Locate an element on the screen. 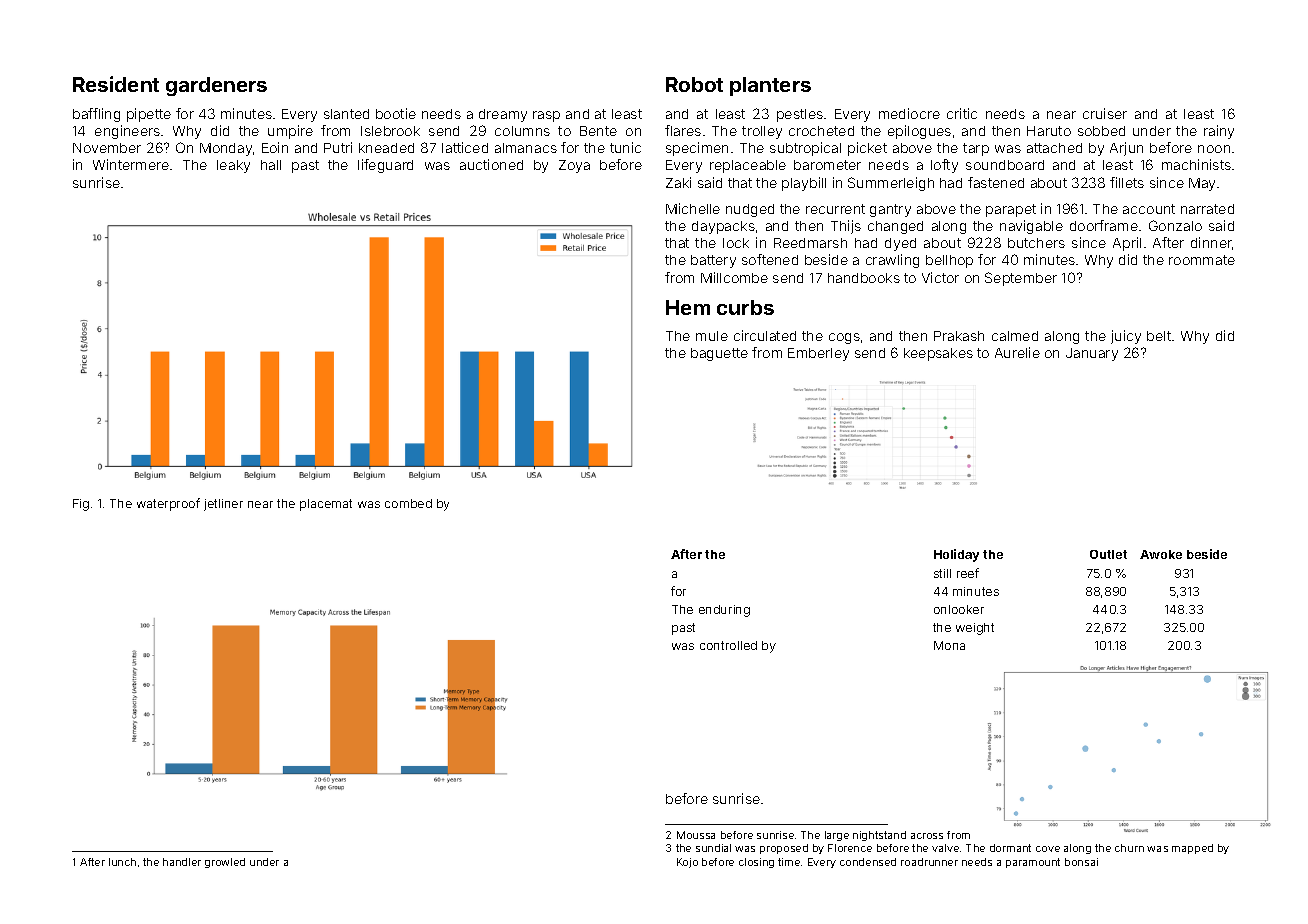  baguette is located at coordinates (719, 354).
